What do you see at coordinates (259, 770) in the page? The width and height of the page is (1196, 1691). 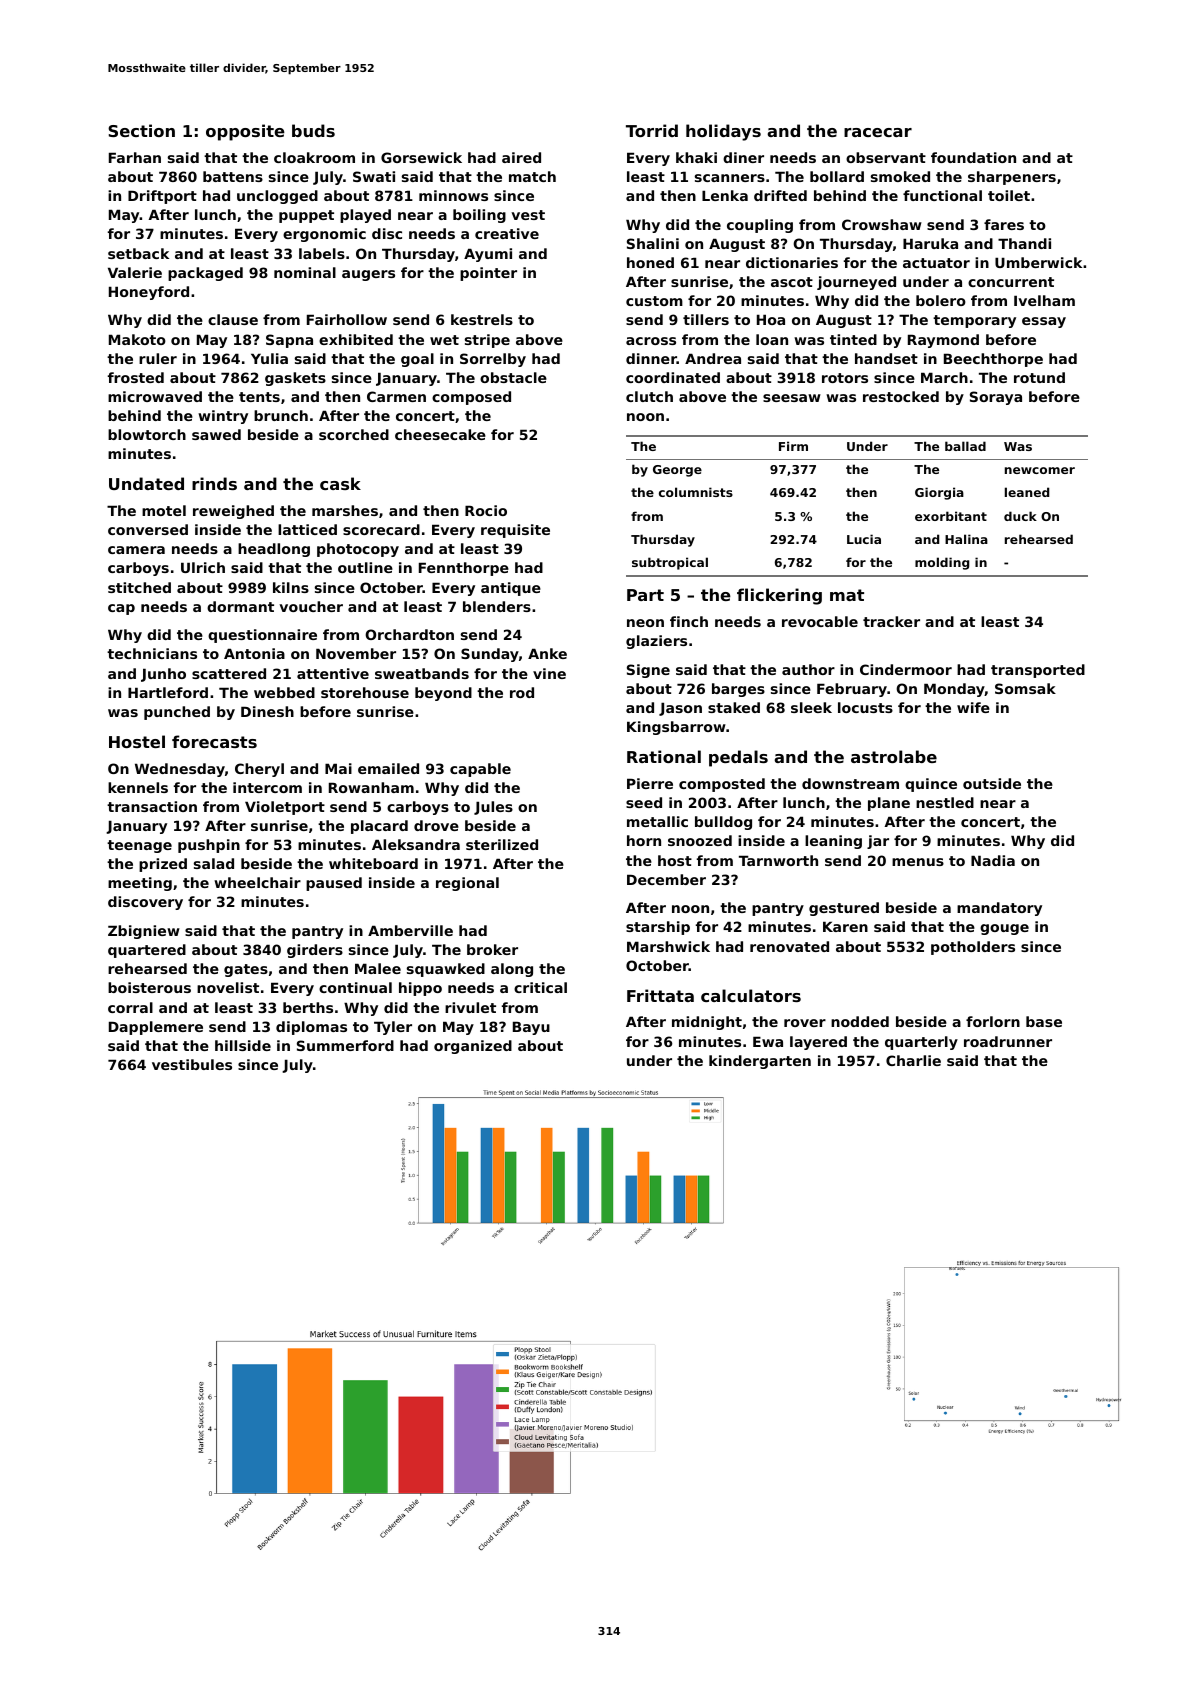 I see `Cheryl` at bounding box center [259, 770].
